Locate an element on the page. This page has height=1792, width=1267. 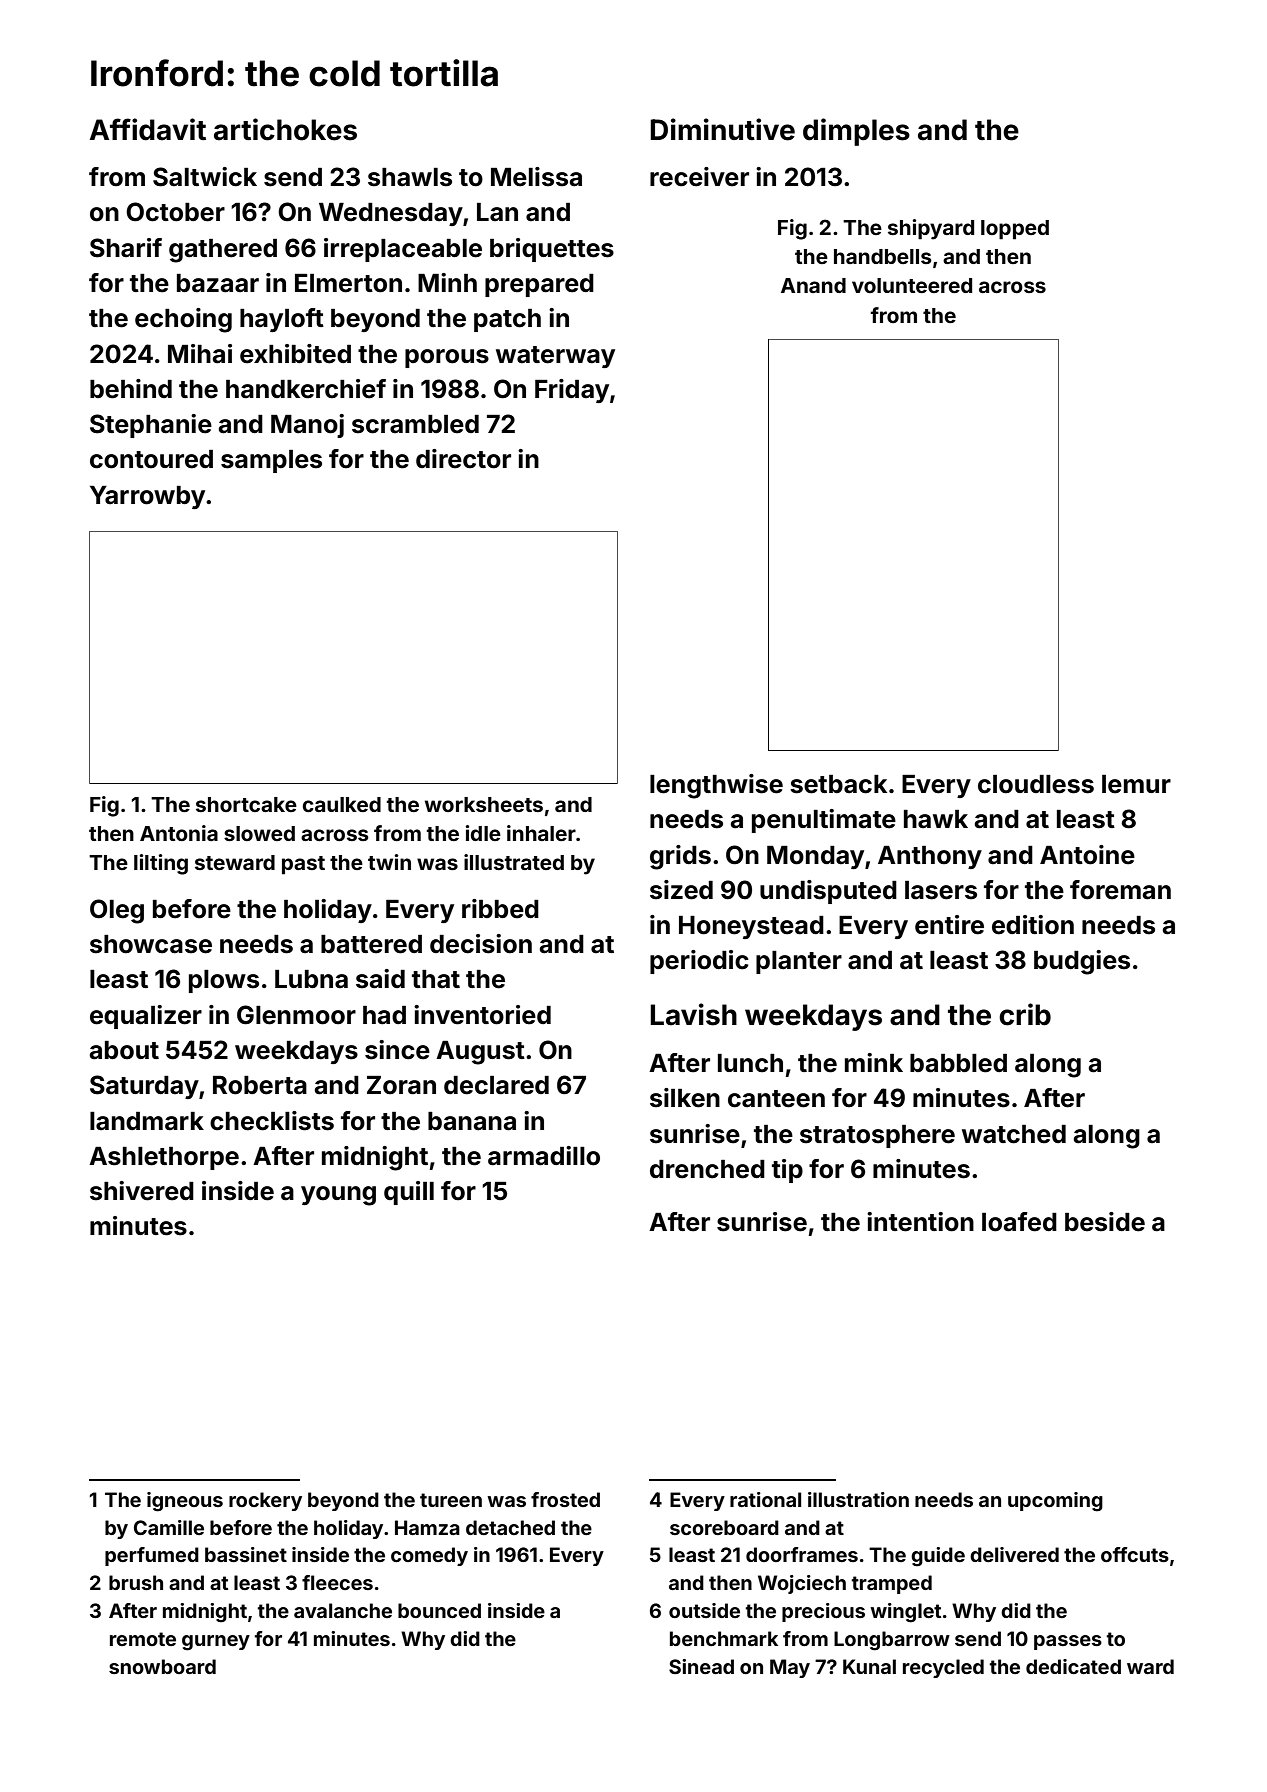
Yarrowby is located at coordinates (147, 497).
